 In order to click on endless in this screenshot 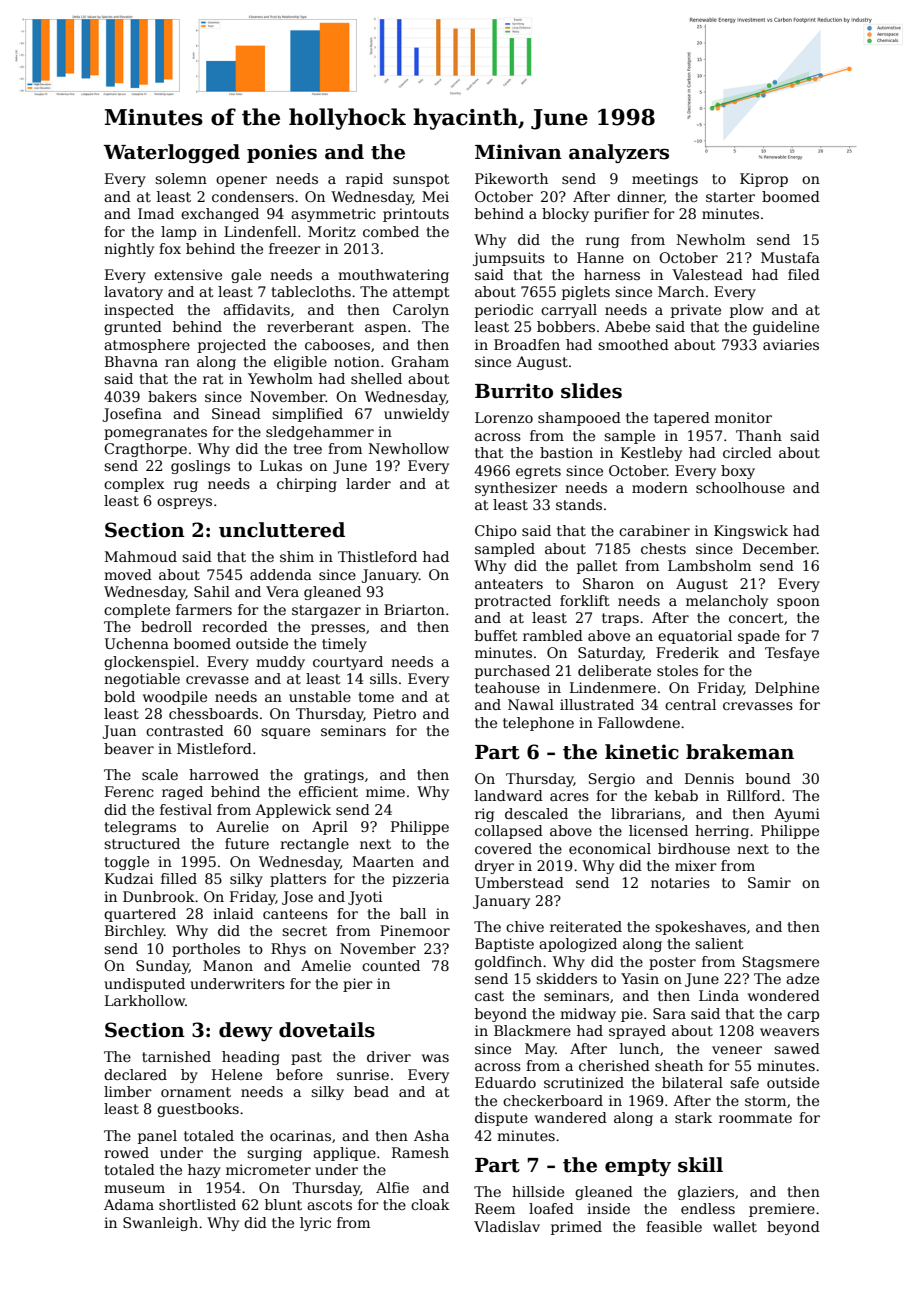, I will do `click(708, 1208)`.
